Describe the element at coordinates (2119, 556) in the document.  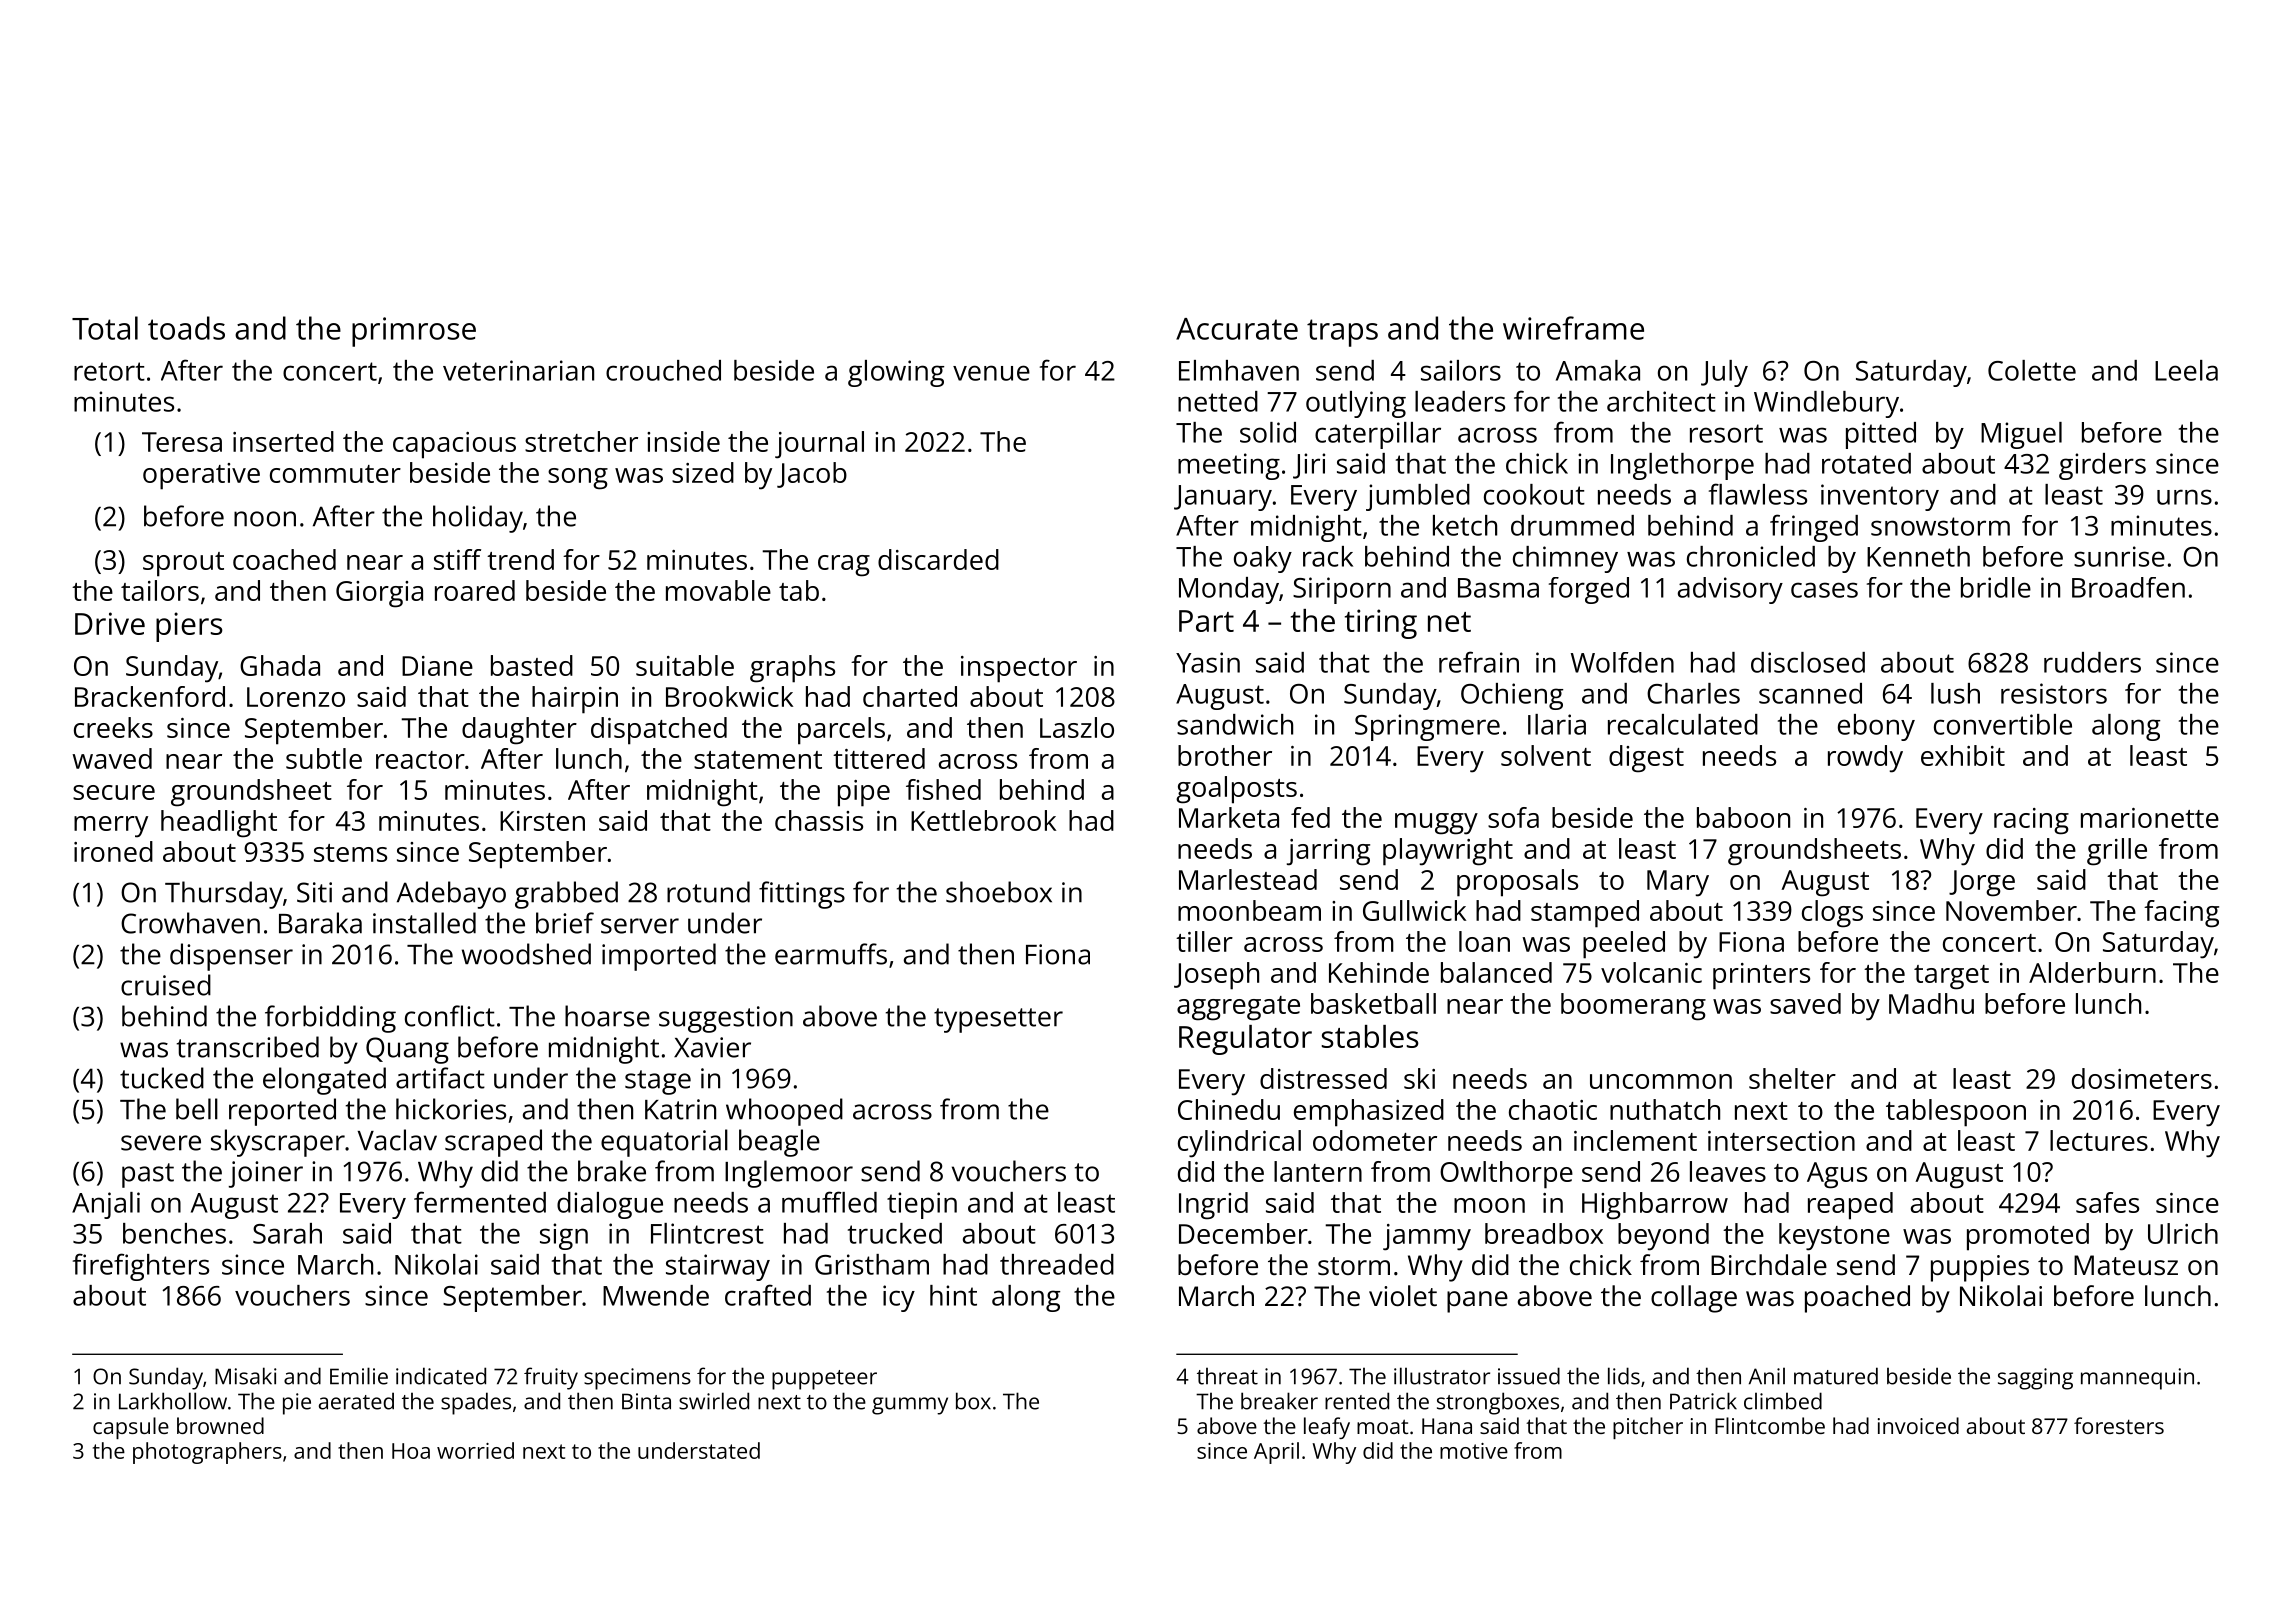
I see `sunrise` at that location.
